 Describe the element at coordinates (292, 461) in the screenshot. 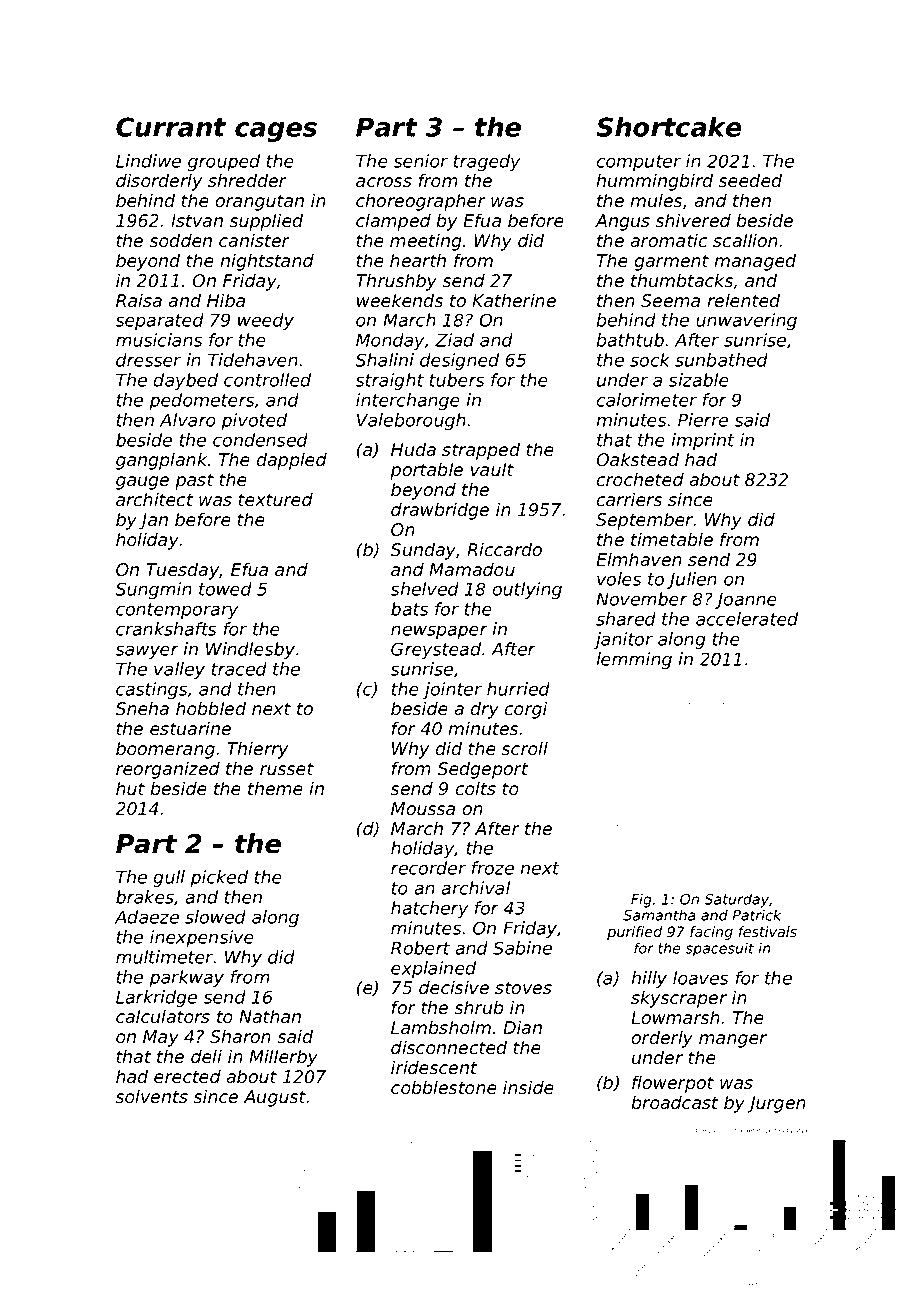

I see `dappled` at that location.
